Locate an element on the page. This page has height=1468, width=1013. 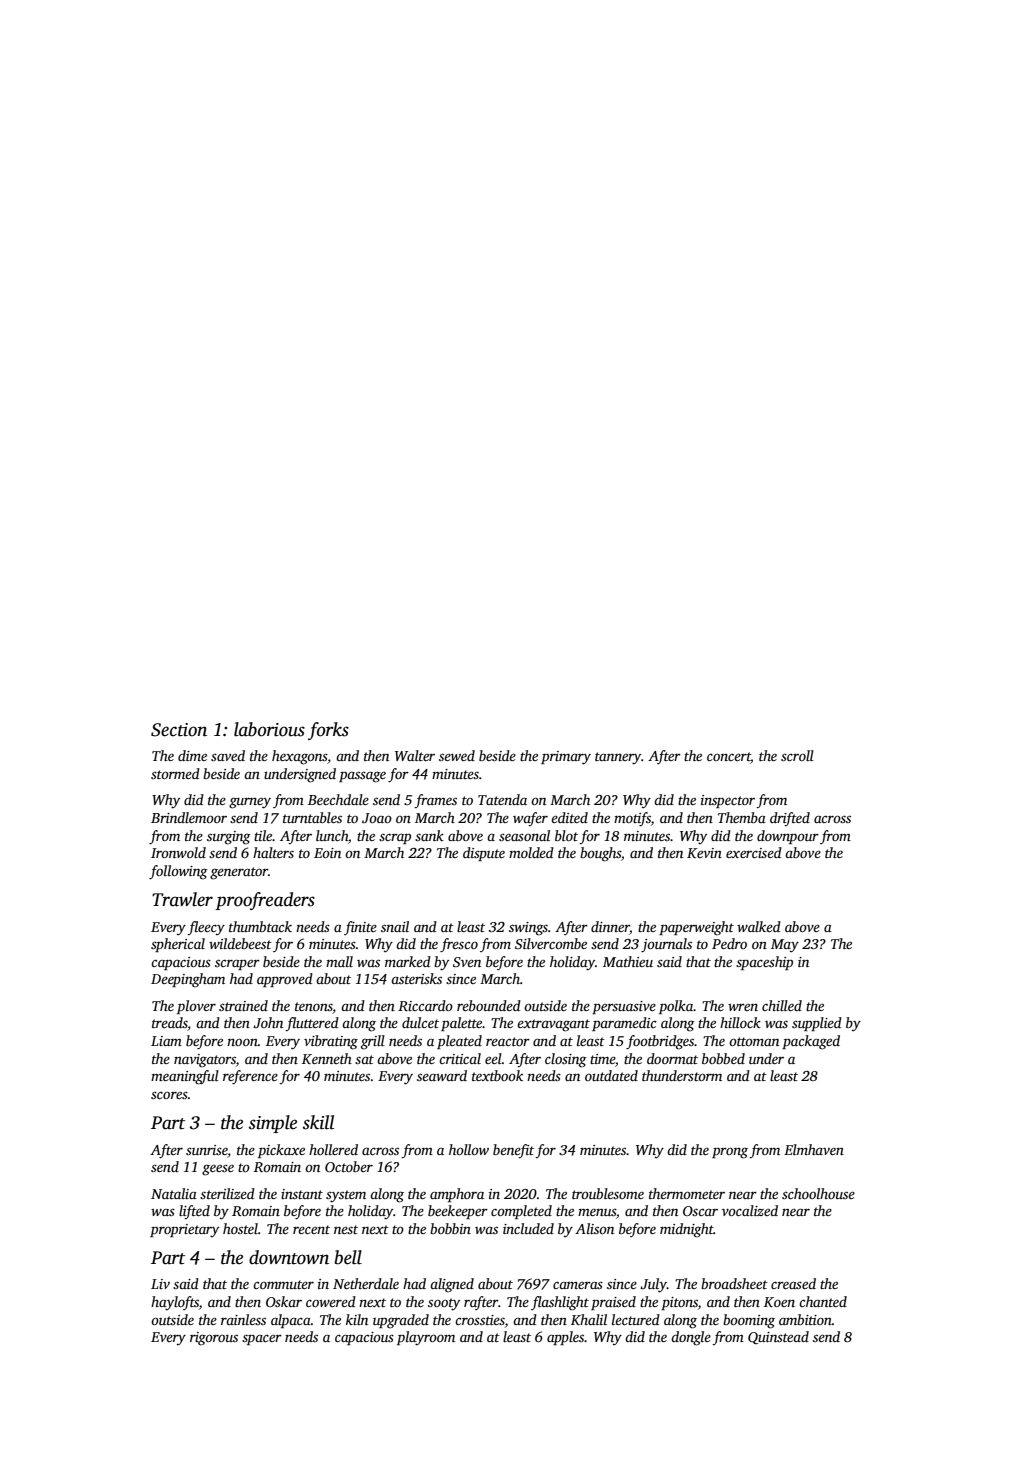
Sven is located at coordinates (467, 962).
